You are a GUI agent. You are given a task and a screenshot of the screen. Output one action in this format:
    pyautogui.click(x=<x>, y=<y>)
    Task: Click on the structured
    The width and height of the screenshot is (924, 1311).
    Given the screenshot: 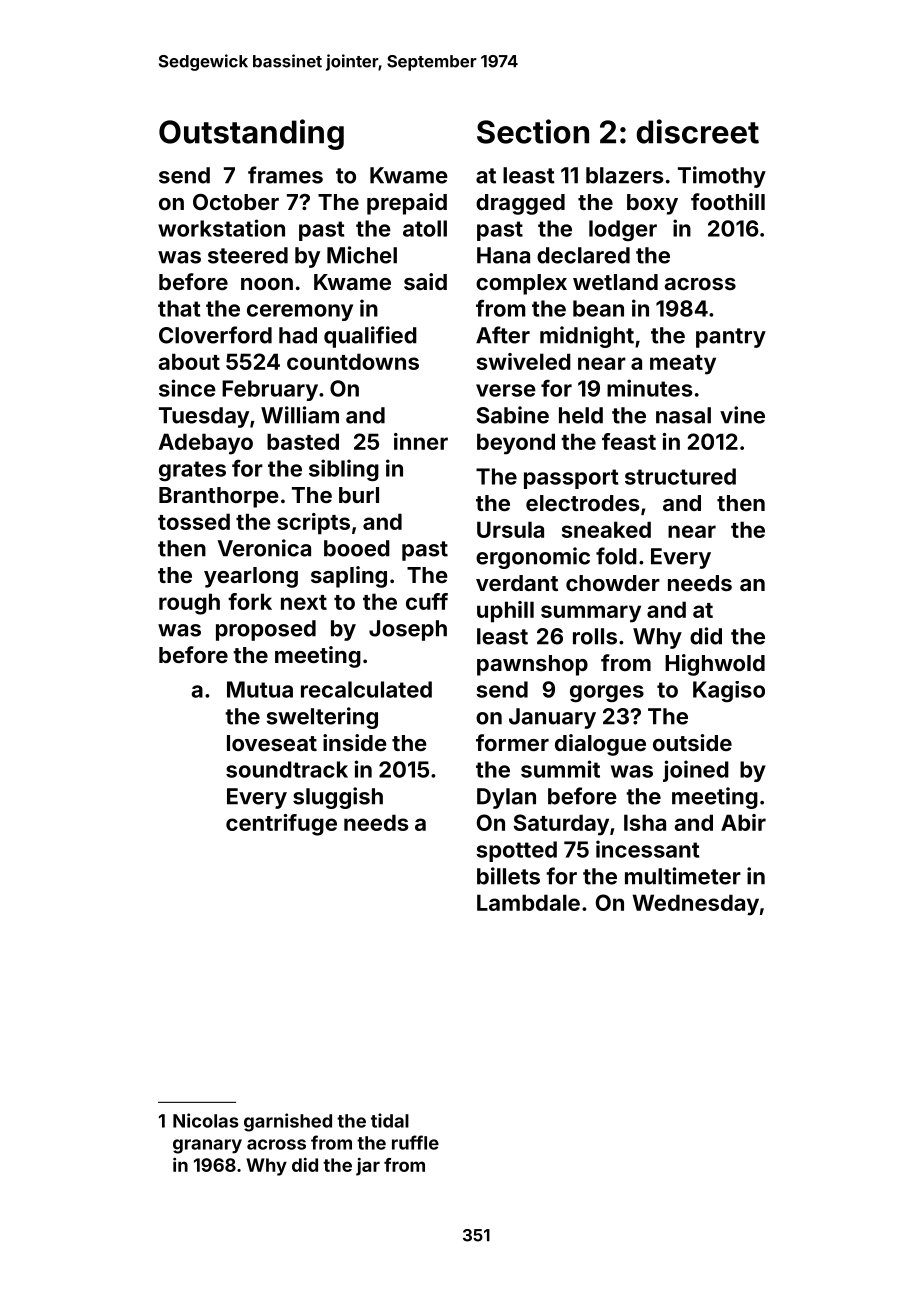 What is the action you would take?
    pyautogui.click(x=680, y=476)
